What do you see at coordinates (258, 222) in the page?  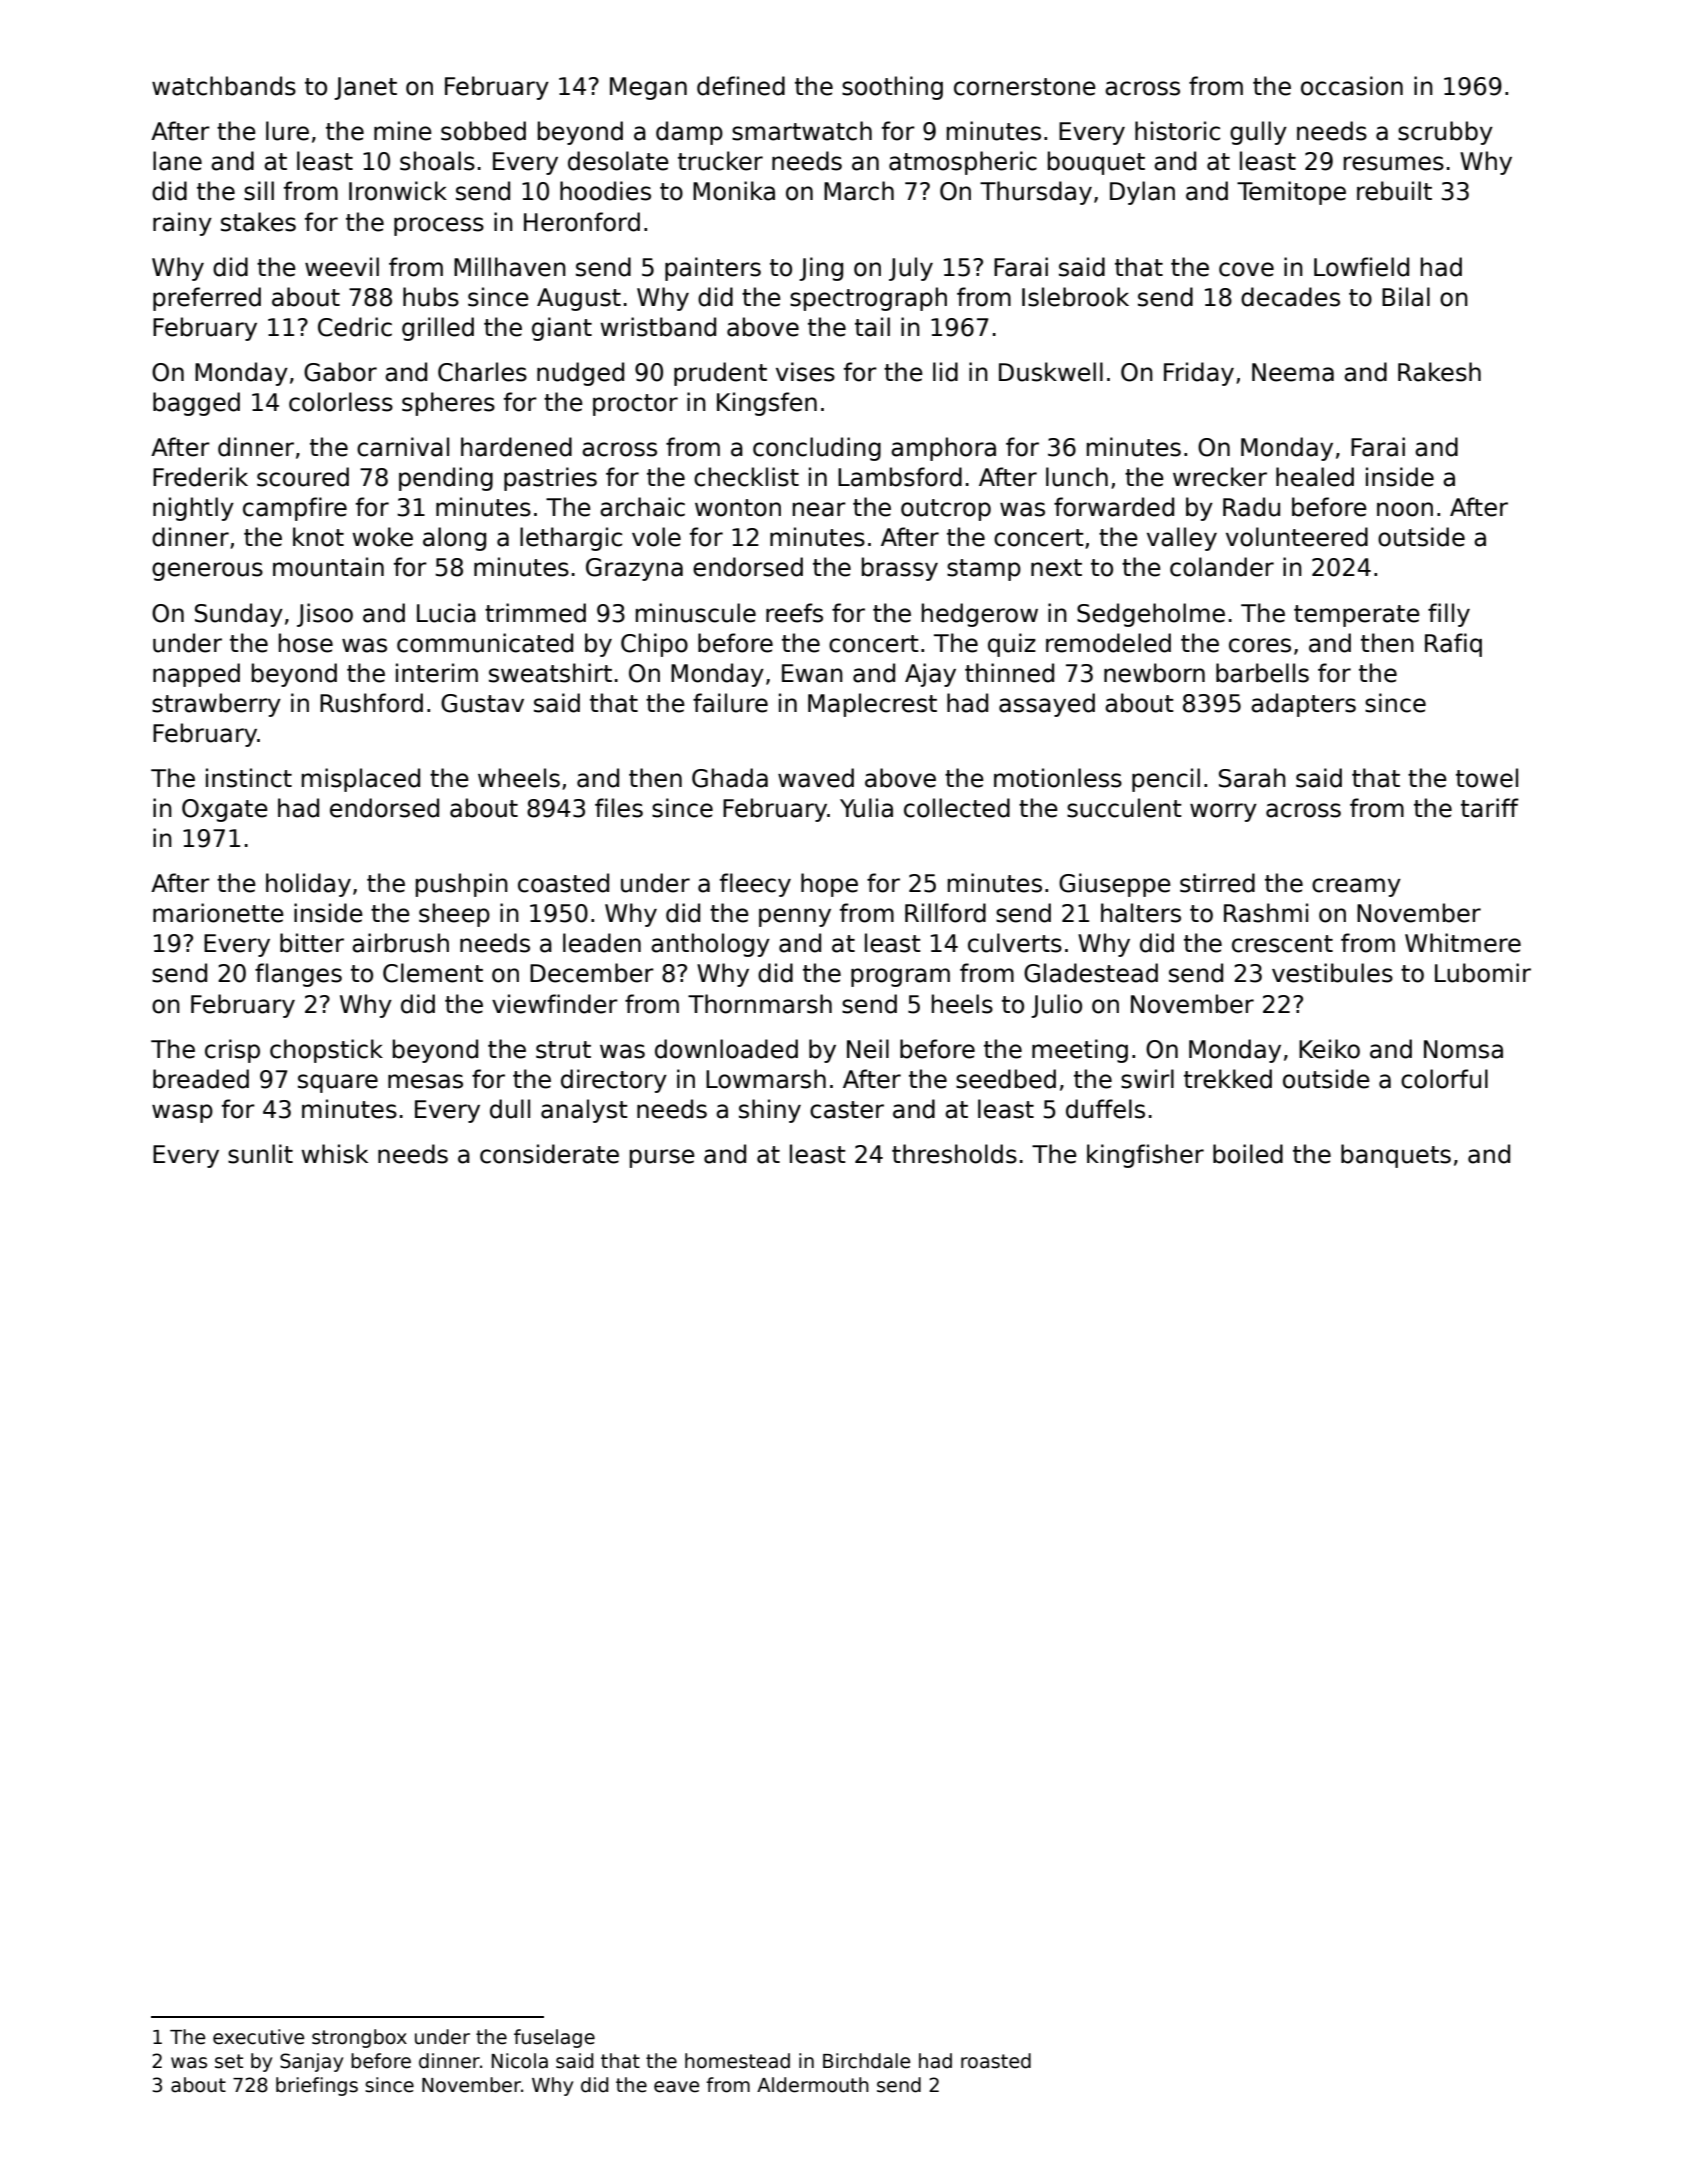 I see `stakes` at bounding box center [258, 222].
